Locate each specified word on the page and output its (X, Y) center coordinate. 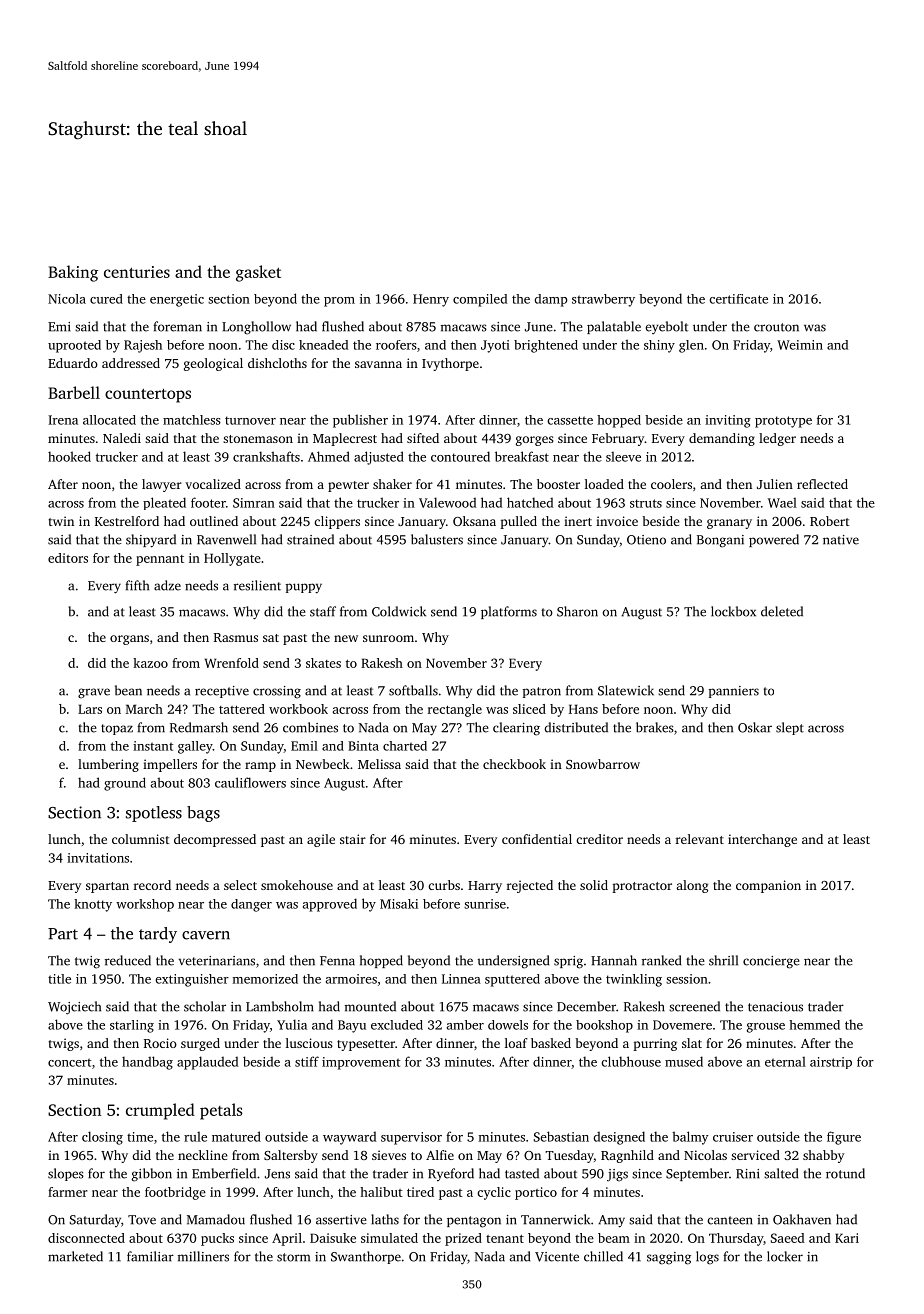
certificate (738, 299)
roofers (396, 345)
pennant (160, 560)
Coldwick (399, 611)
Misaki (399, 904)
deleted (782, 611)
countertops (148, 396)
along (692, 886)
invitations (98, 858)
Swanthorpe (366, 1257)
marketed (75, 1256)
